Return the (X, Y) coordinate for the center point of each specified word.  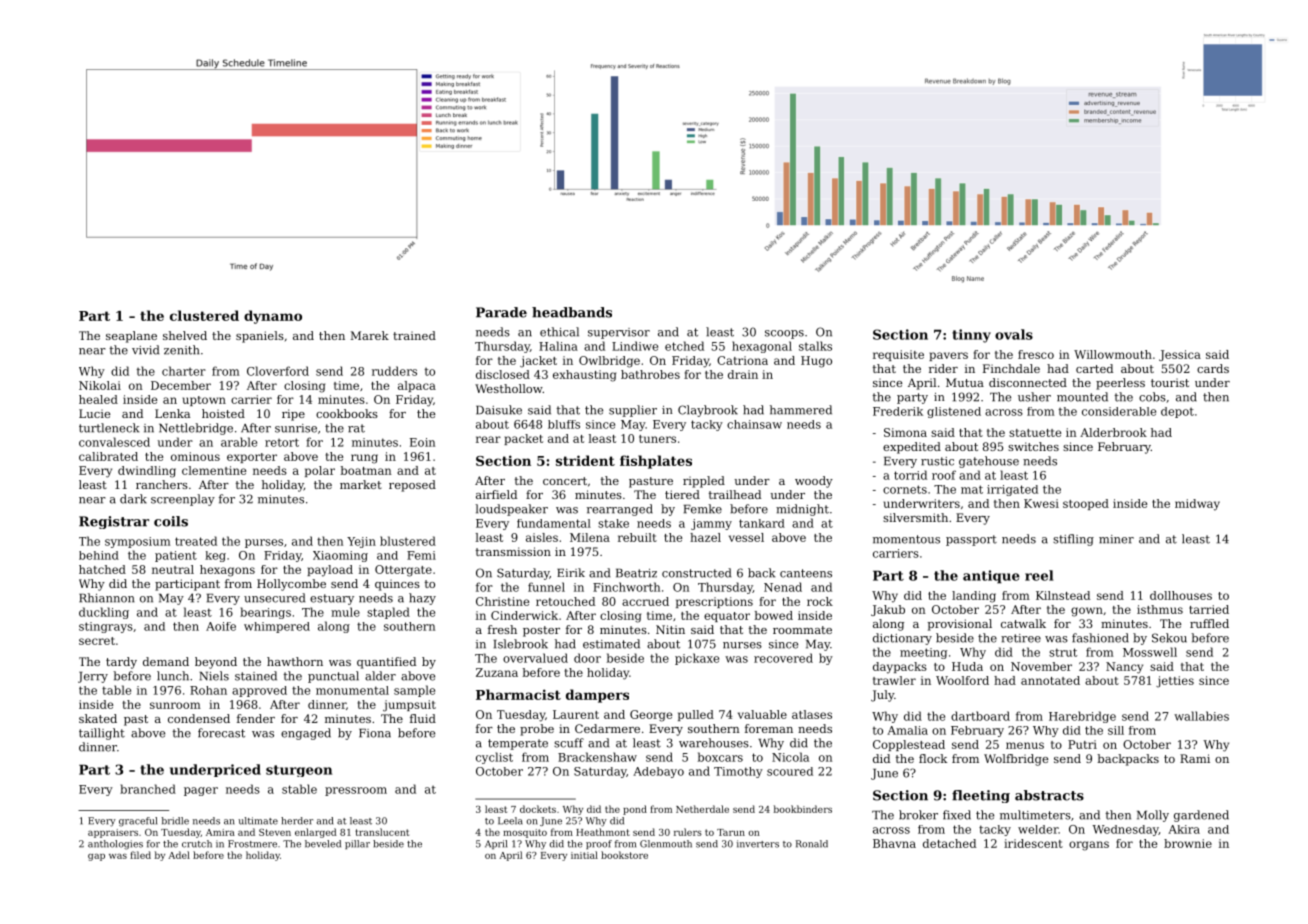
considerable (1119, 411)
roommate (802, 630)
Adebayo (658, 772)
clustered (204, 315)
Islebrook (521, 644)
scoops (784, 334)
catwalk (1023, 623)
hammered (801, 410)
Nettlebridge (196, 429)
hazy (422, 599)
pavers (948, 356)
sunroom (175, 705)
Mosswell (1150, 652)
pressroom (356, 791)
